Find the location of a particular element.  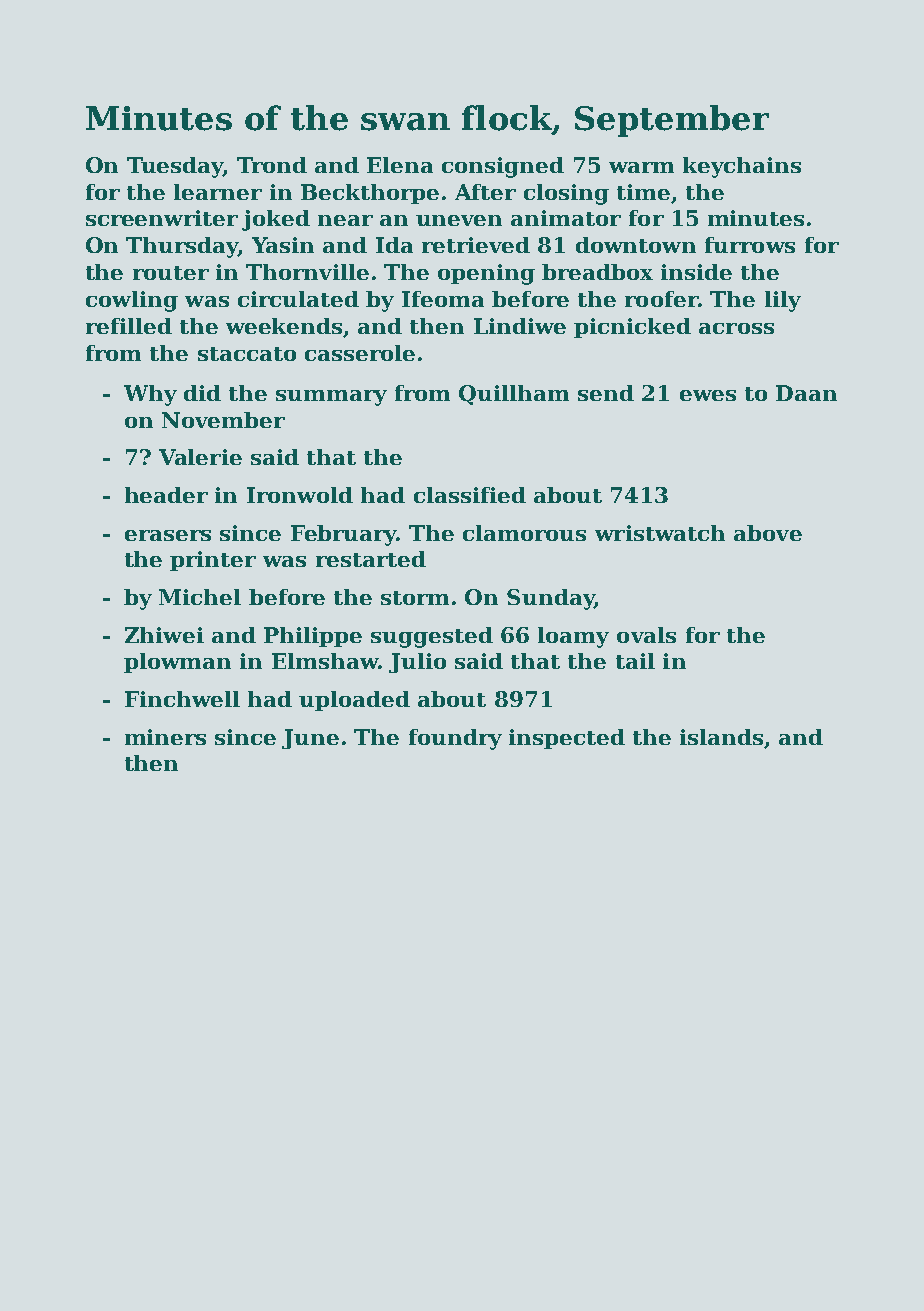

June is located at coordinates (310, 739).
